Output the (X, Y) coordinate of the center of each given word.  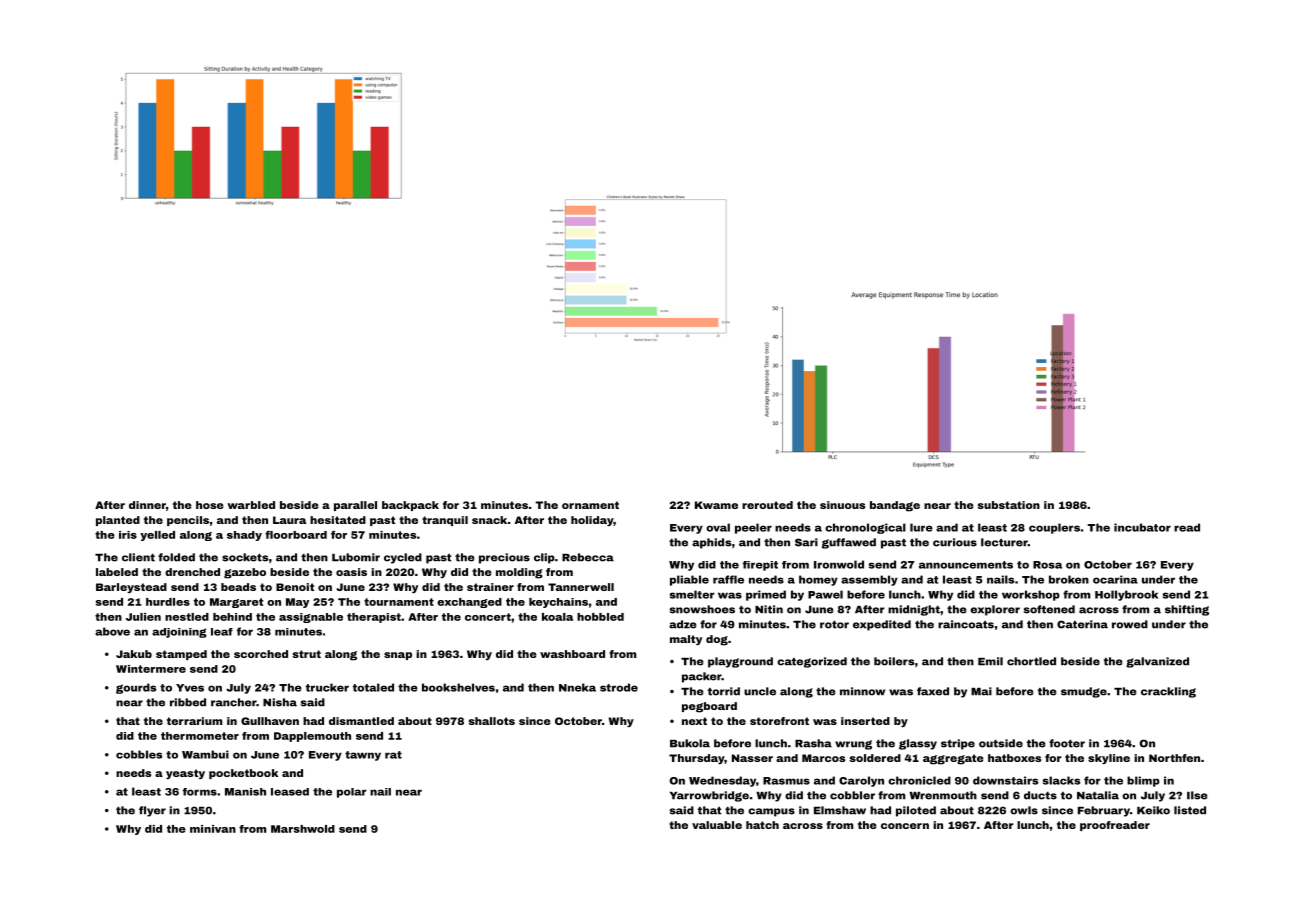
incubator (1142, 527)
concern (905, 826)
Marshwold (303, 829)
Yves (190, 688)
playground (740, 662)
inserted (865, 721)
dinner (147, 505)
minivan (213, 829)
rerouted (767, 505)
